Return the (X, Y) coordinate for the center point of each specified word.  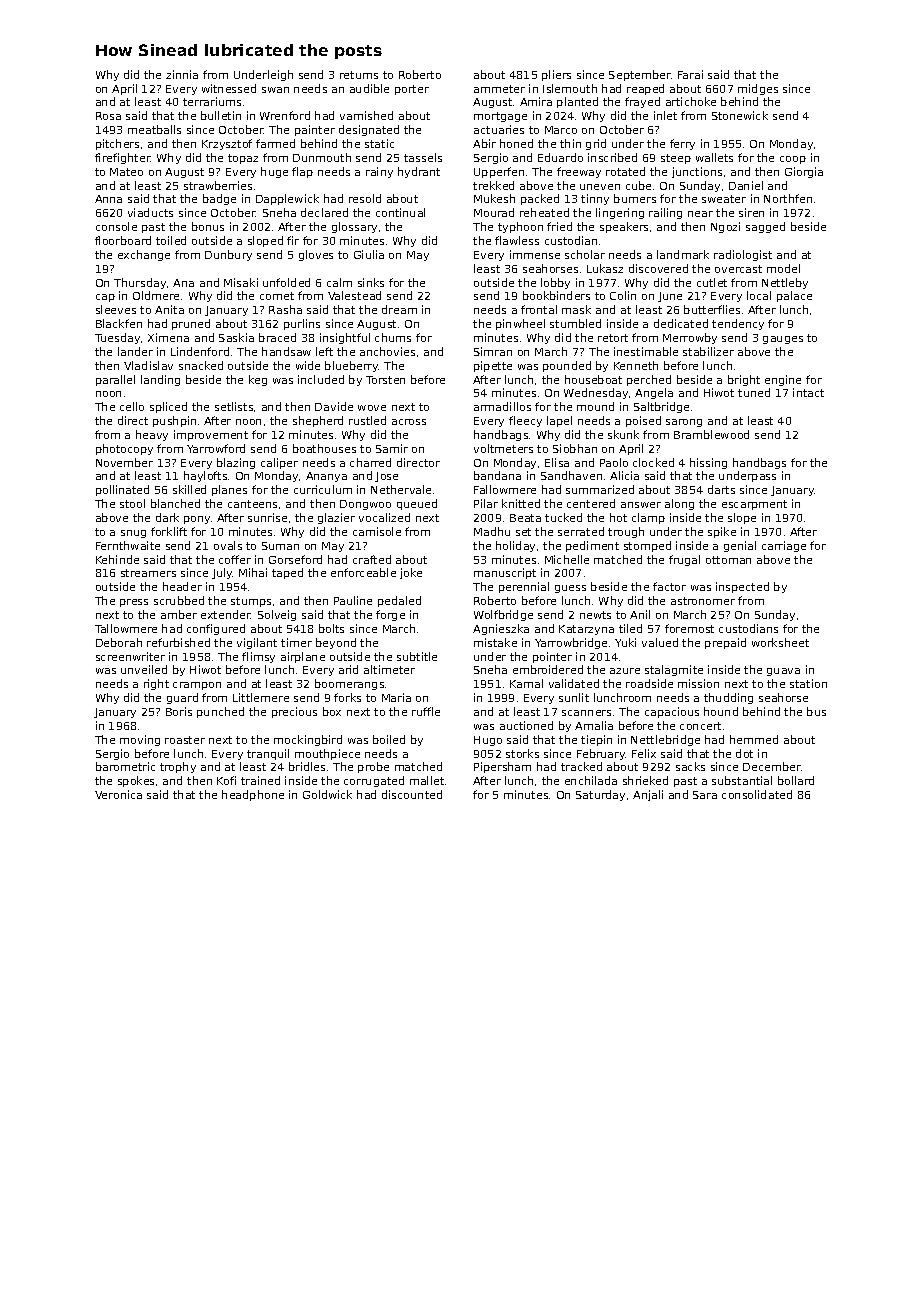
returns (359, 75)
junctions (697, 172)
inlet (665, 115)
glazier (336, 518)
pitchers (117, 144)
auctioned (526, 725)
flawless (517, 240)
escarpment (754, 505)
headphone (253, 795)
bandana (497, 475)
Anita (169, 309)
